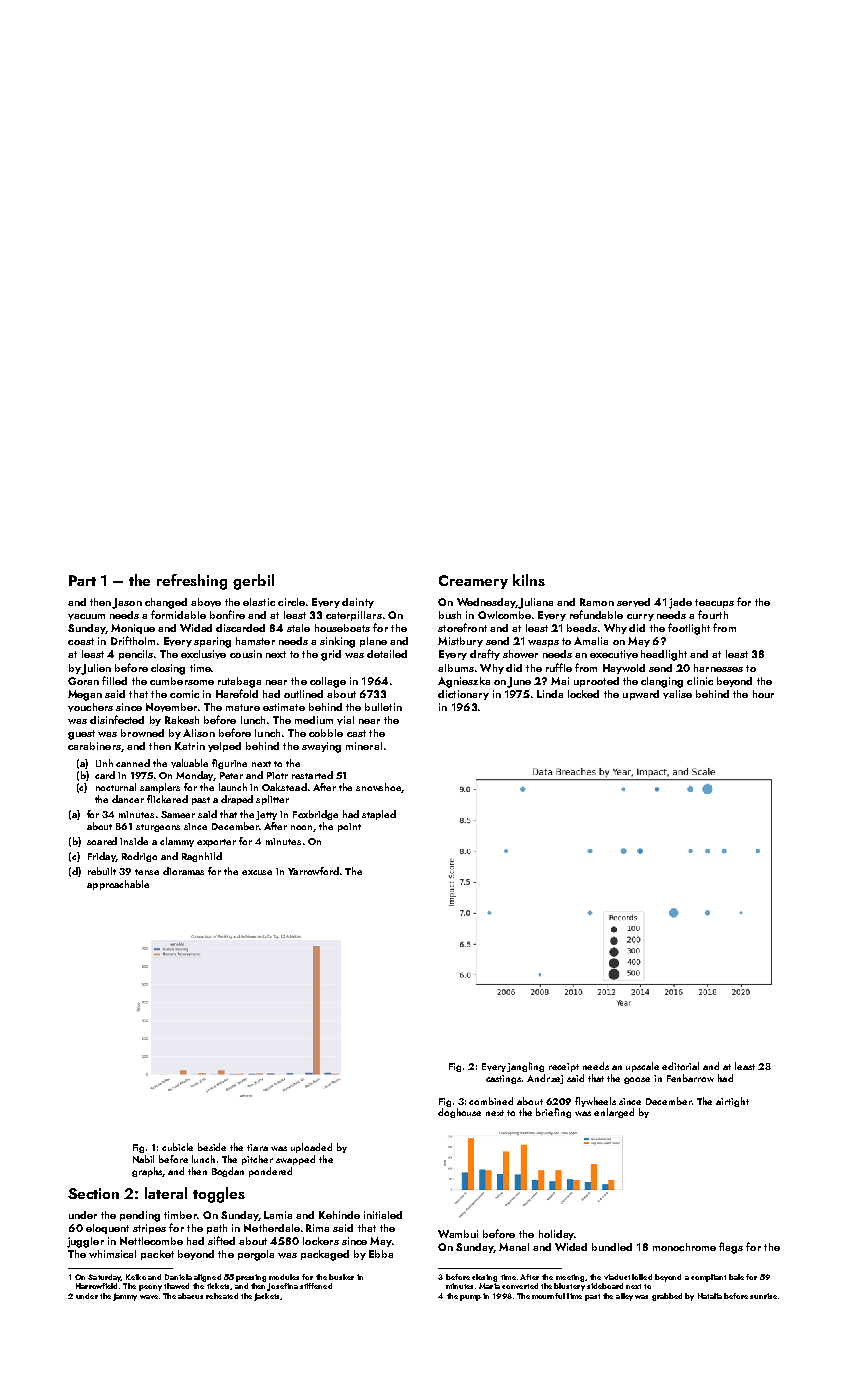 The height and width of the screenshot is (1400, 849). I want to click on doghouse, so click(459, 1113).
